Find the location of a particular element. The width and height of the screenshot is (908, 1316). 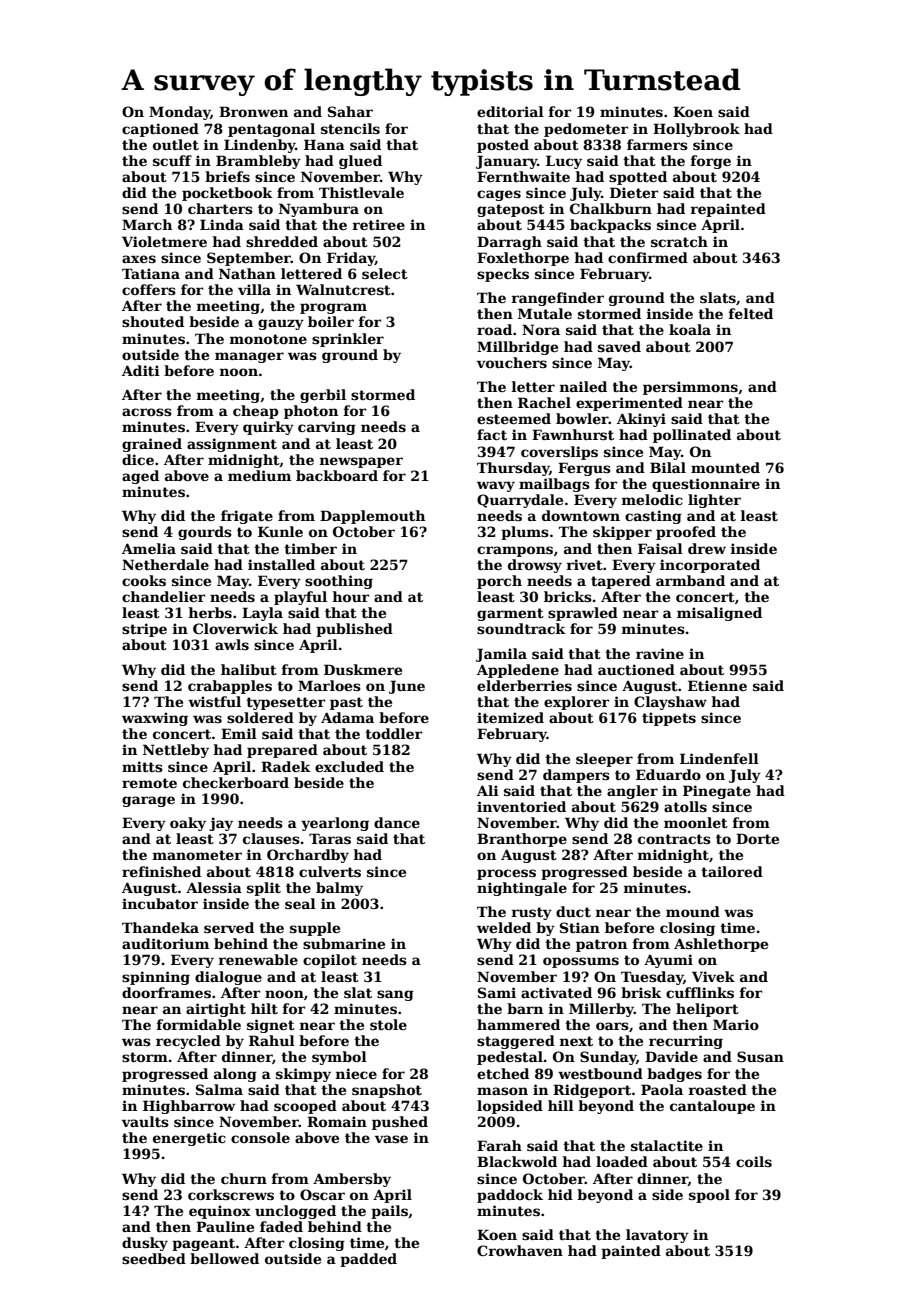

Duskmere is located at coordinates (363, 669).
